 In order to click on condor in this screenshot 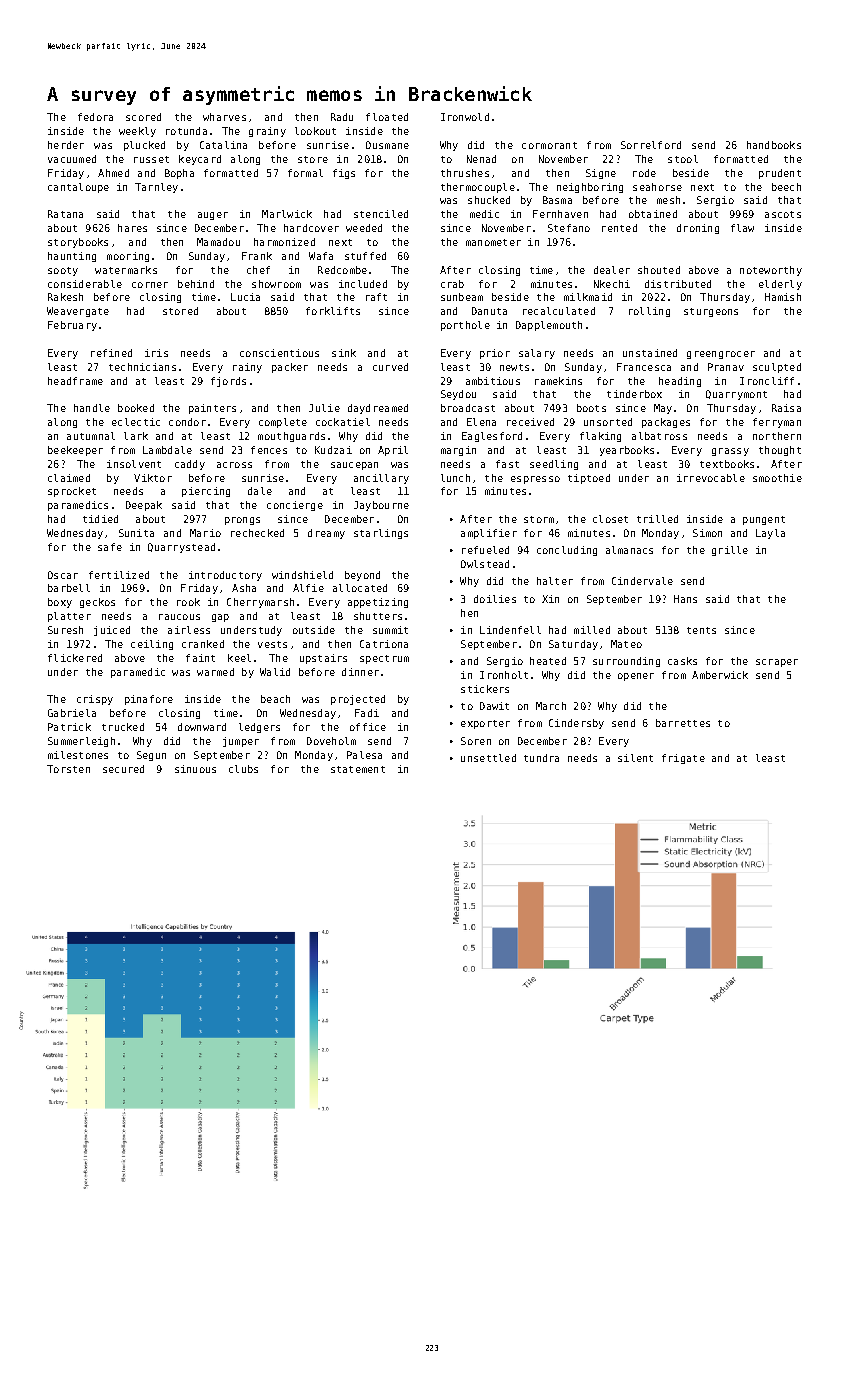, I will do `click(187, 422)`.
